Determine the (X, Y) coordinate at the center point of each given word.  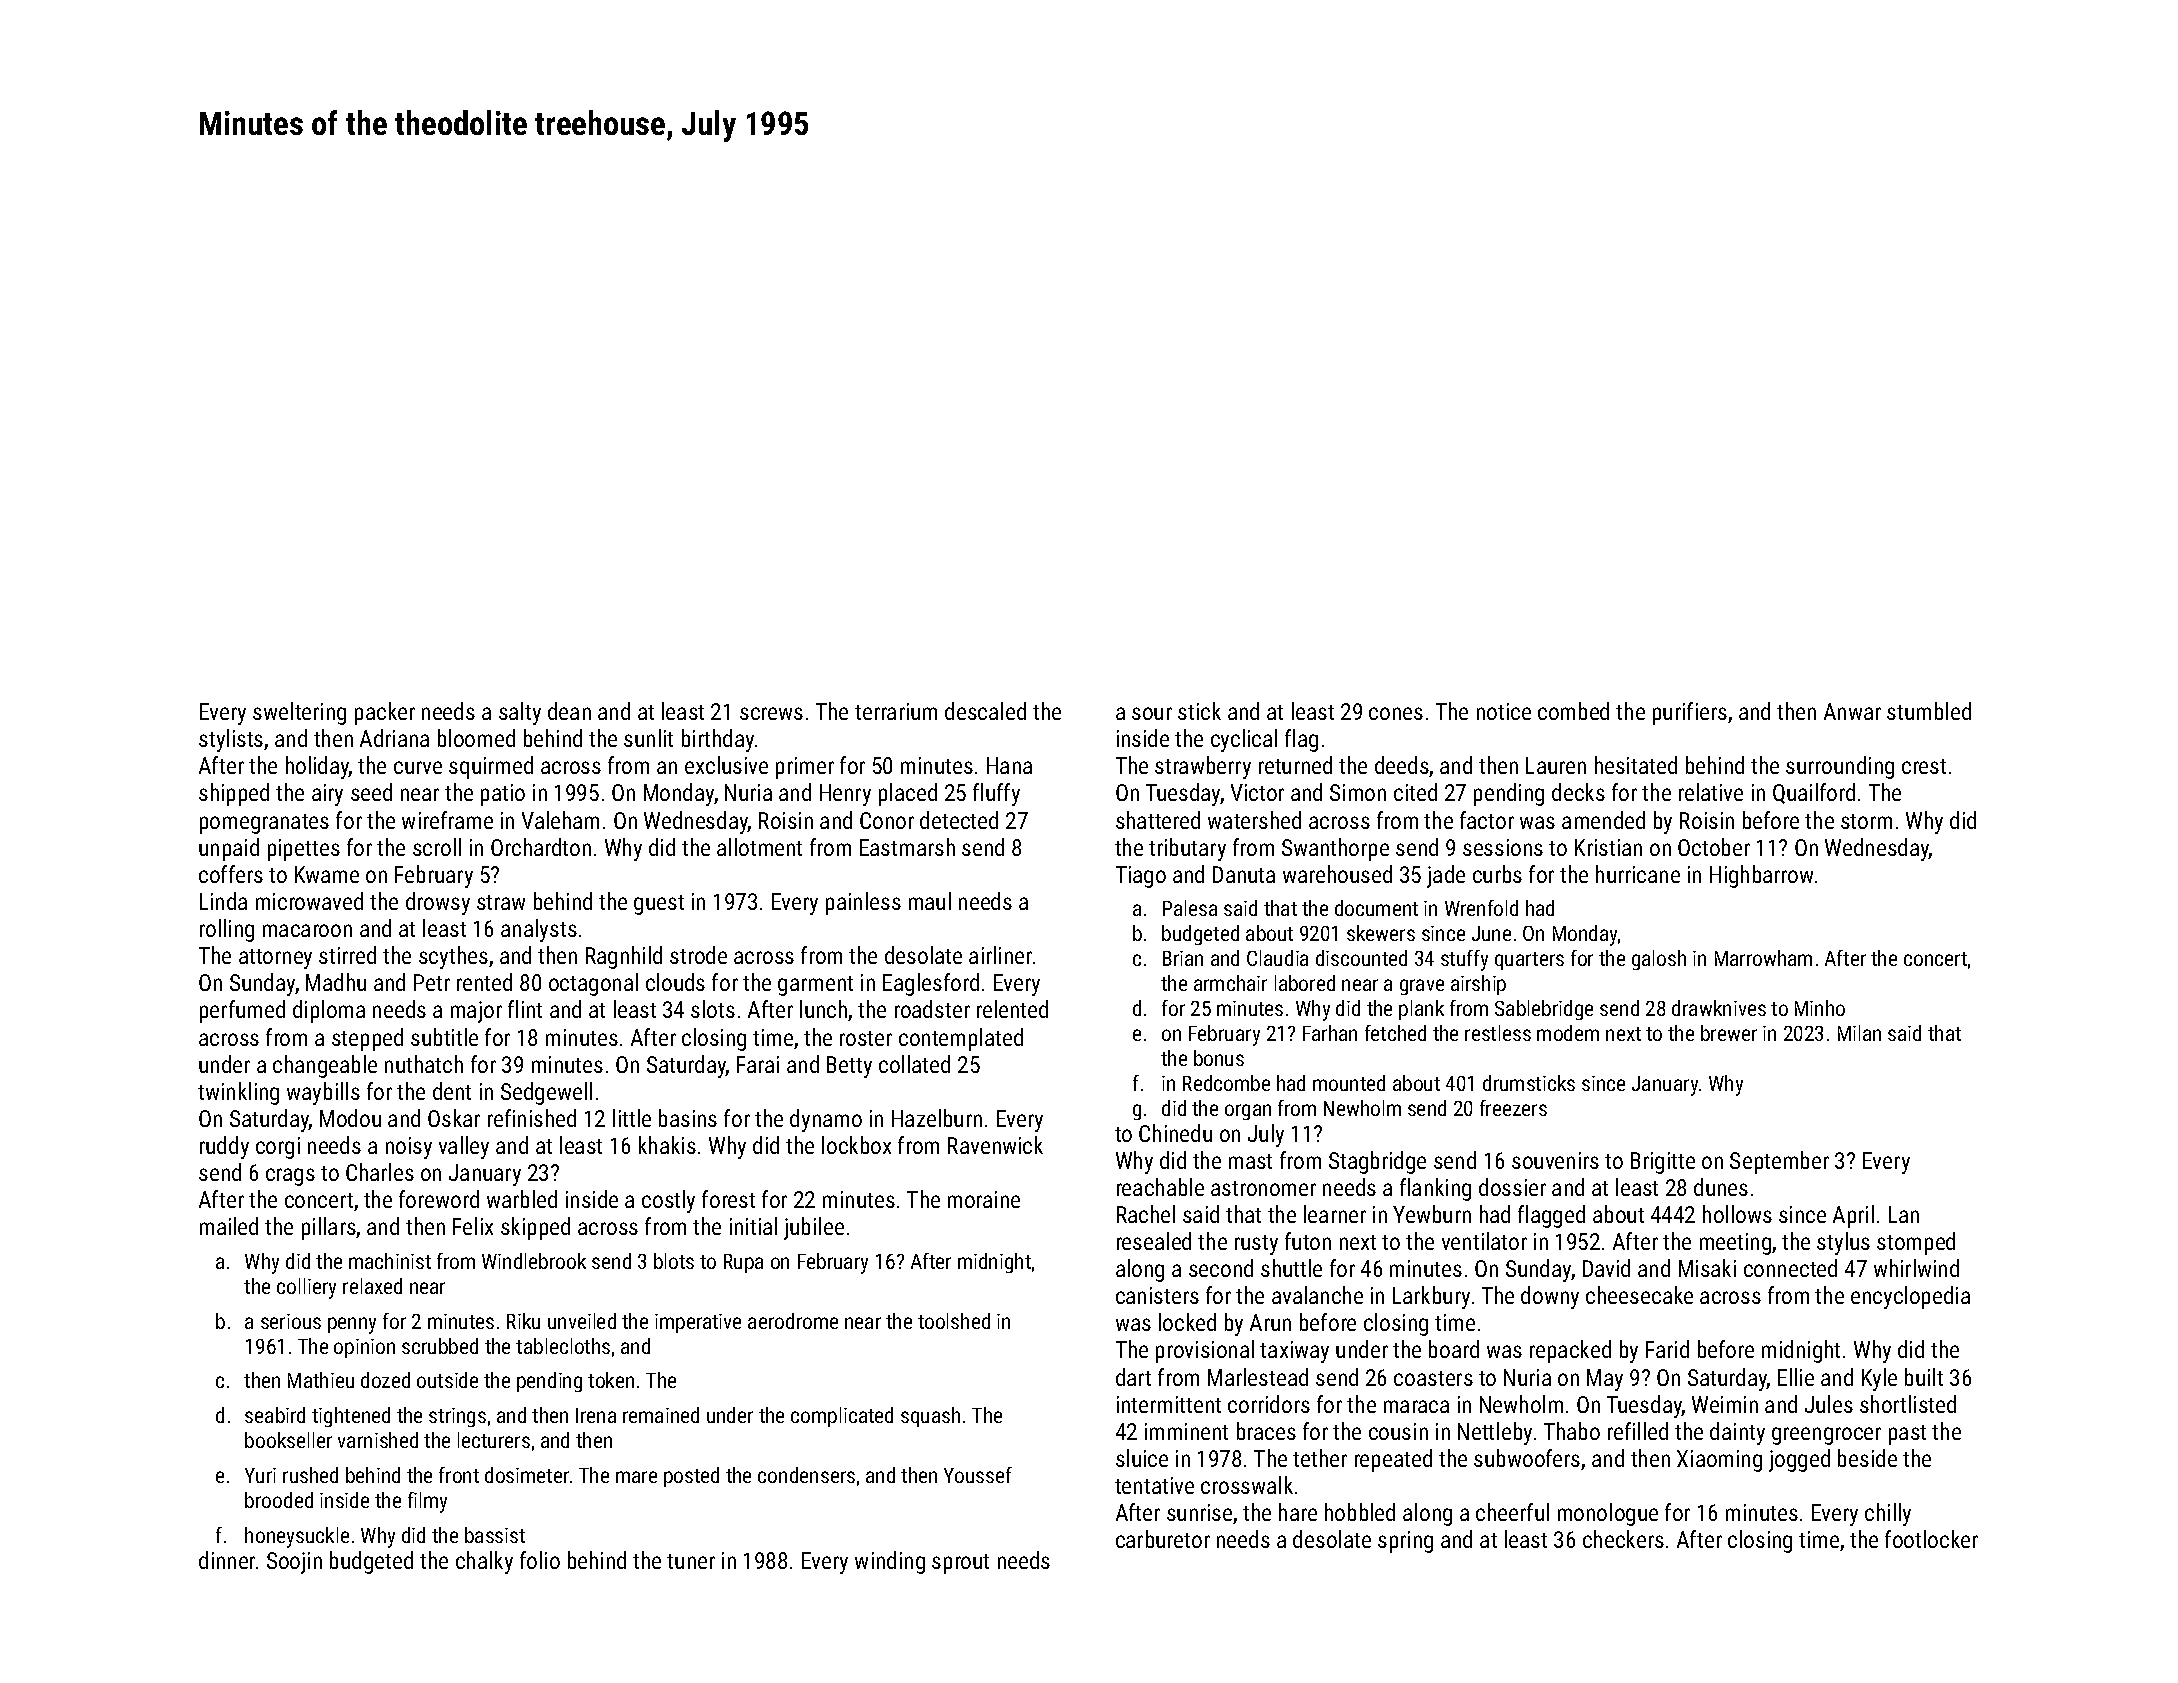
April (1853, 1216)
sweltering (299, 713)
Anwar (1852, 711)
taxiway (1294, 1352)
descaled (985, 711)
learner (1335, 1214)
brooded (279, 1500)
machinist (390, 1261)
